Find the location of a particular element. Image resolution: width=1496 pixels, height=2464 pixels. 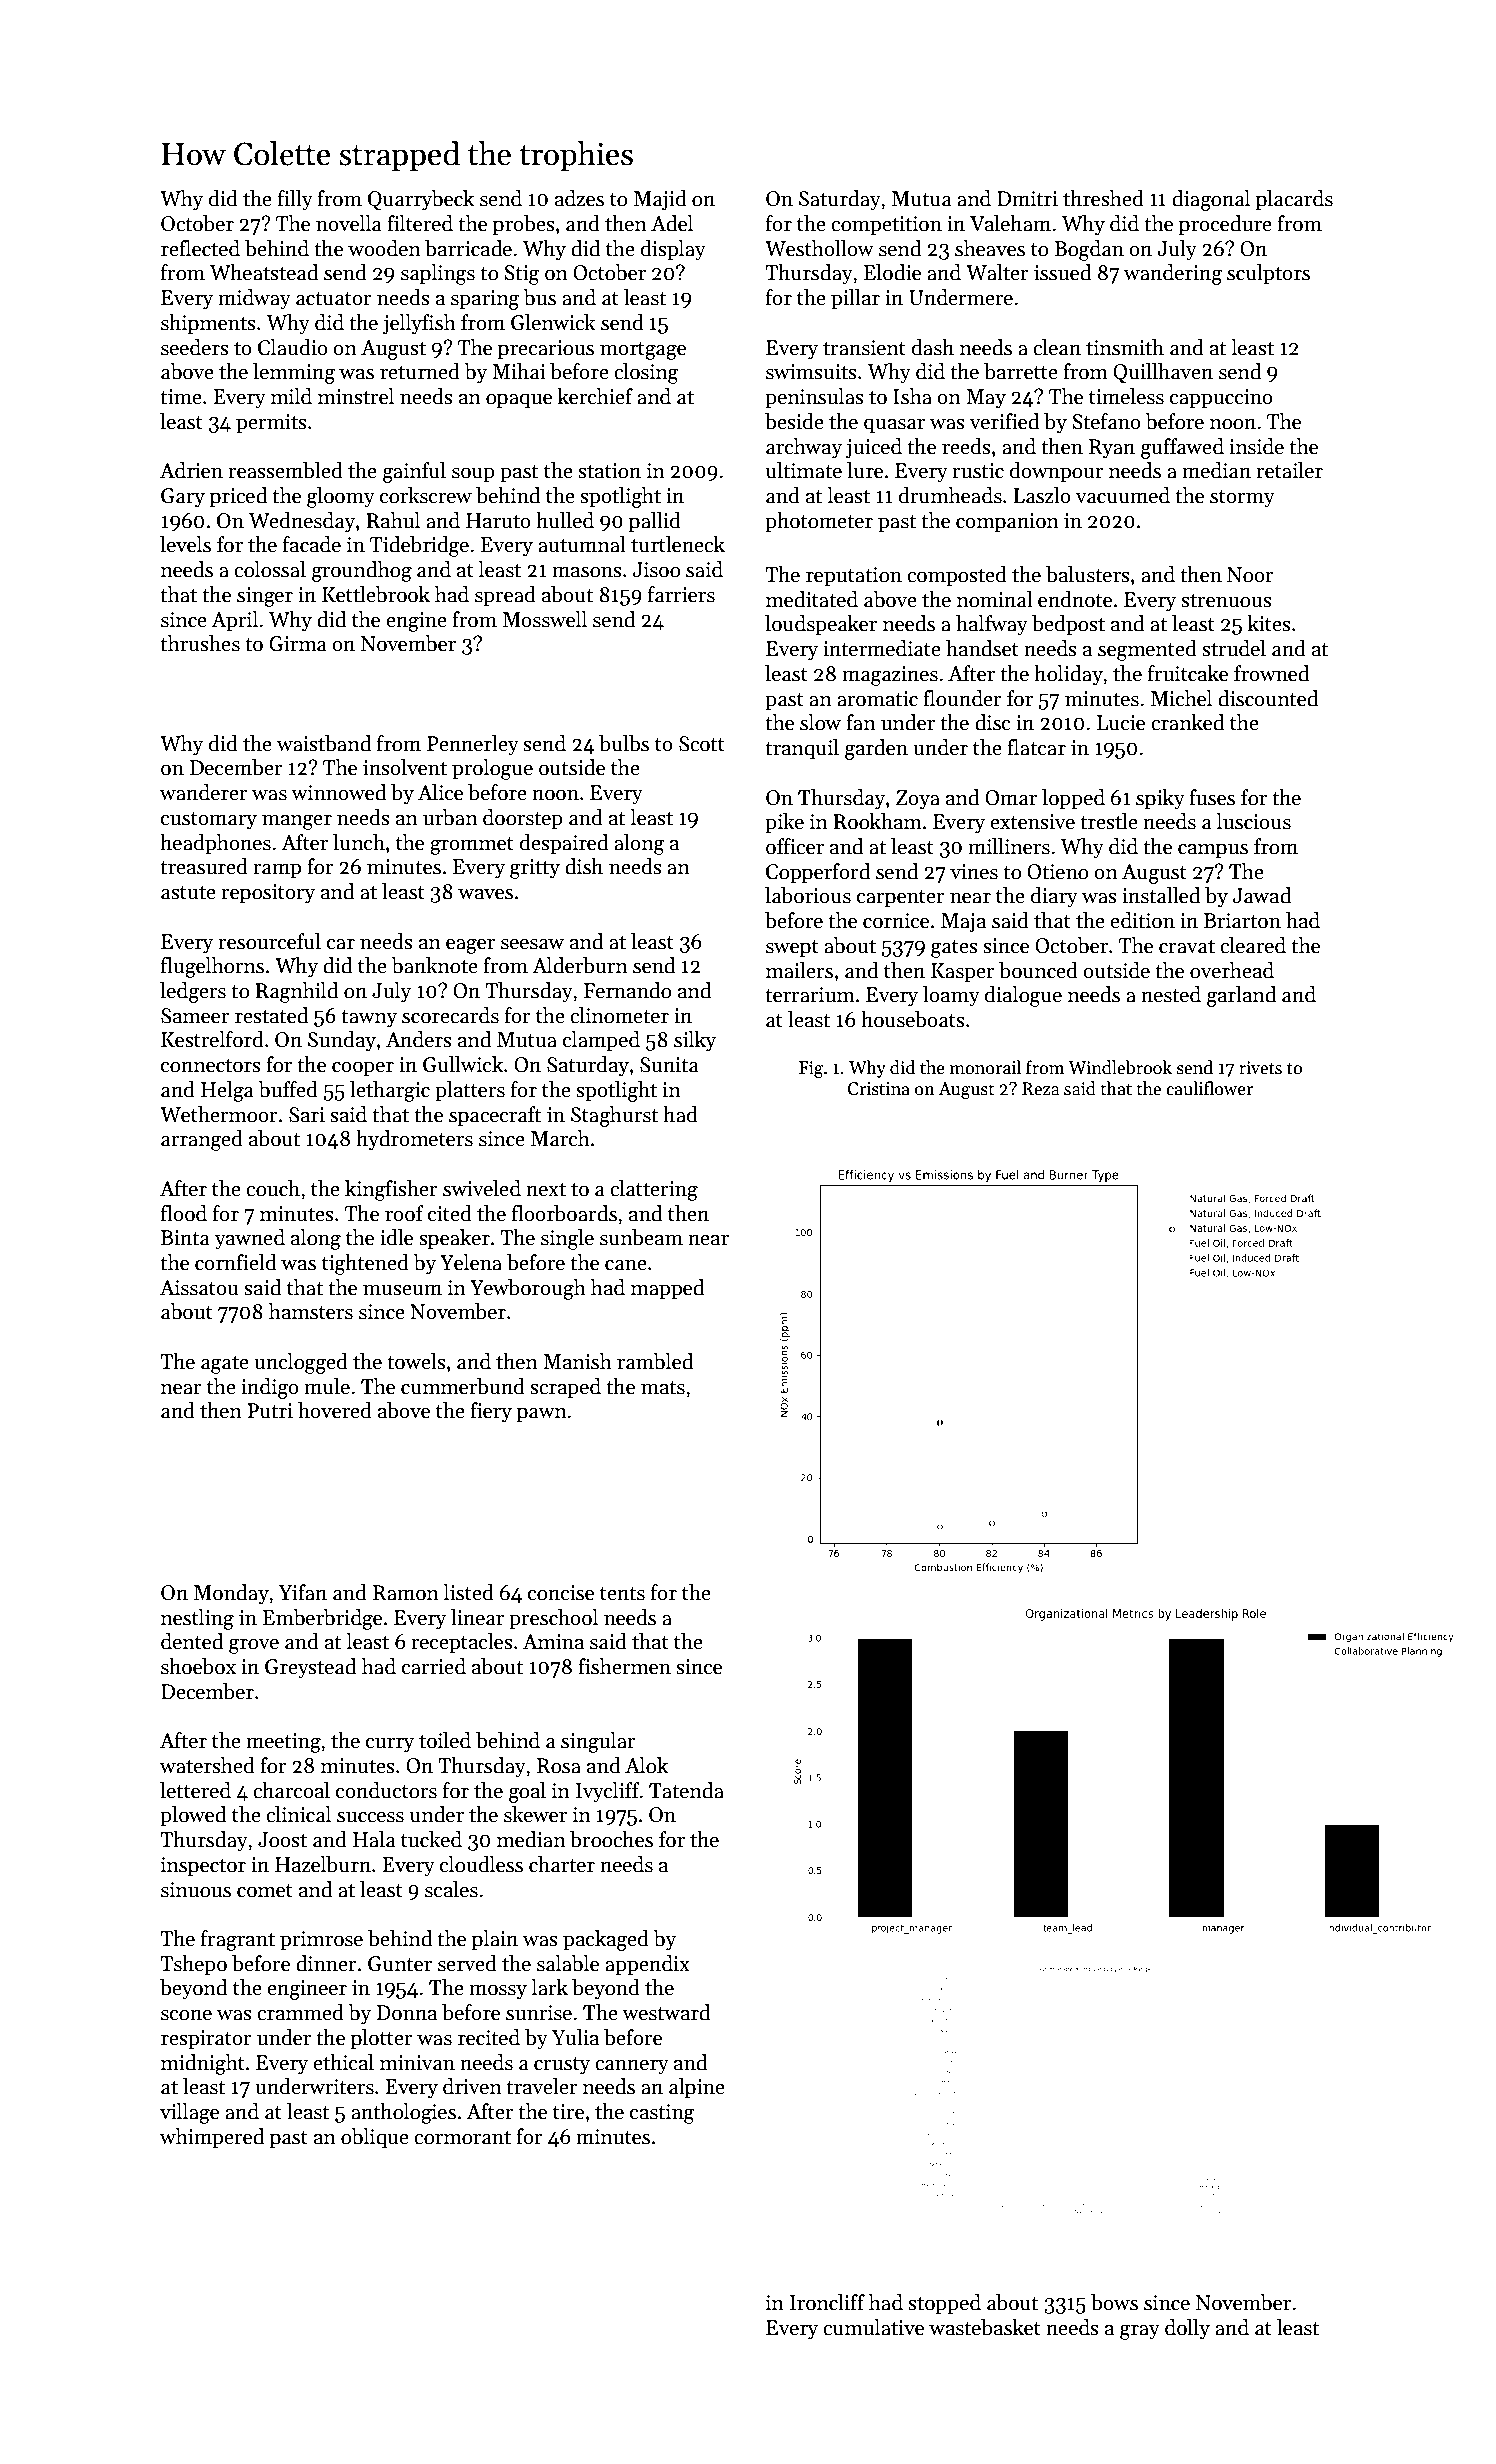

Quarrybeck is located at coordinates (421, 200).
